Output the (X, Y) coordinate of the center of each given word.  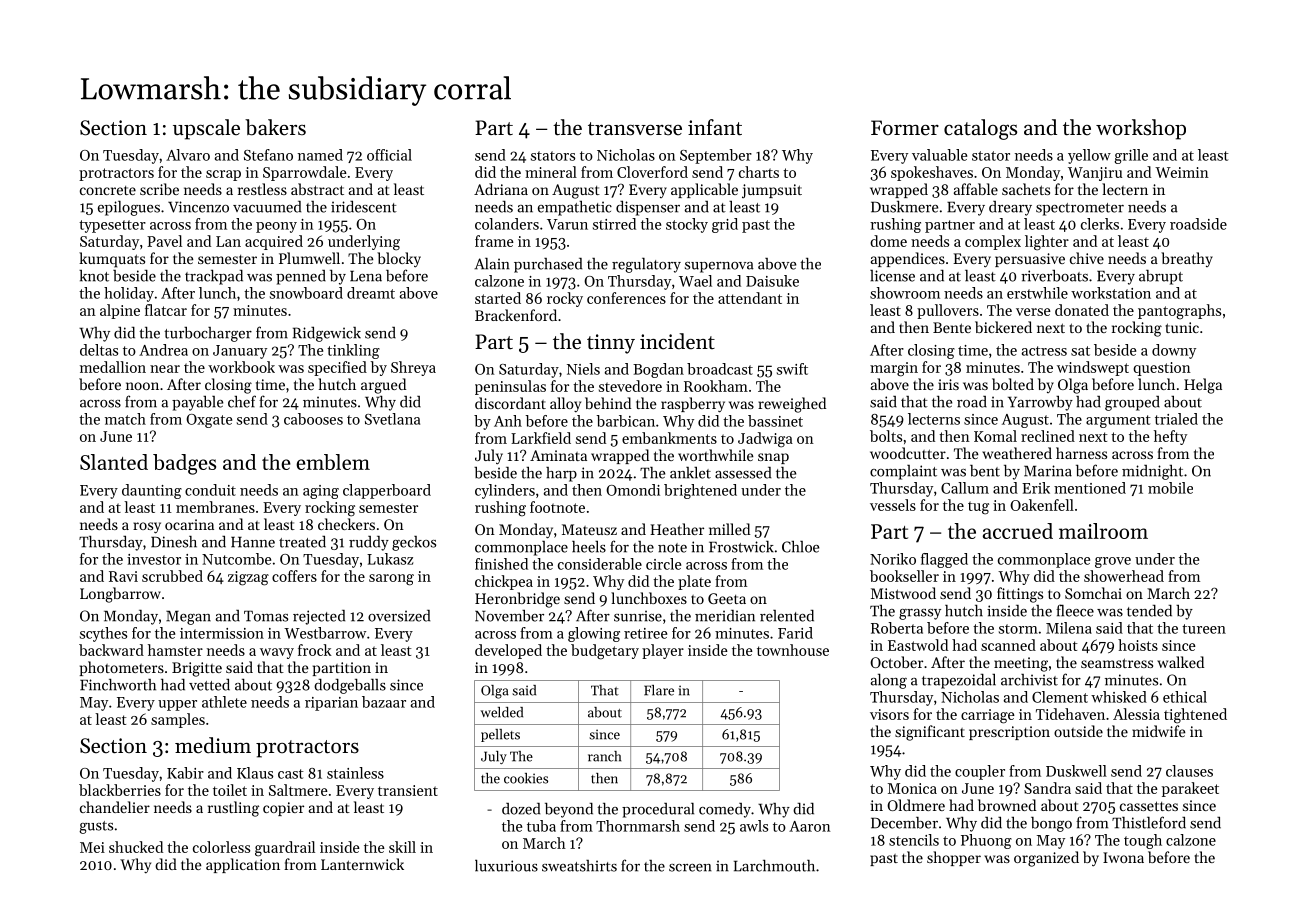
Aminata (558, 455)
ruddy (369, 543)
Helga (1203, 386)
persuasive (1030, 260)
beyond (569, 810)
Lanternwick (362, 864)
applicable (704, 190)
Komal (995, 436)
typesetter (112, 226)
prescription (1009, 733)
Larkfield (541, 438)
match (125, 419)
